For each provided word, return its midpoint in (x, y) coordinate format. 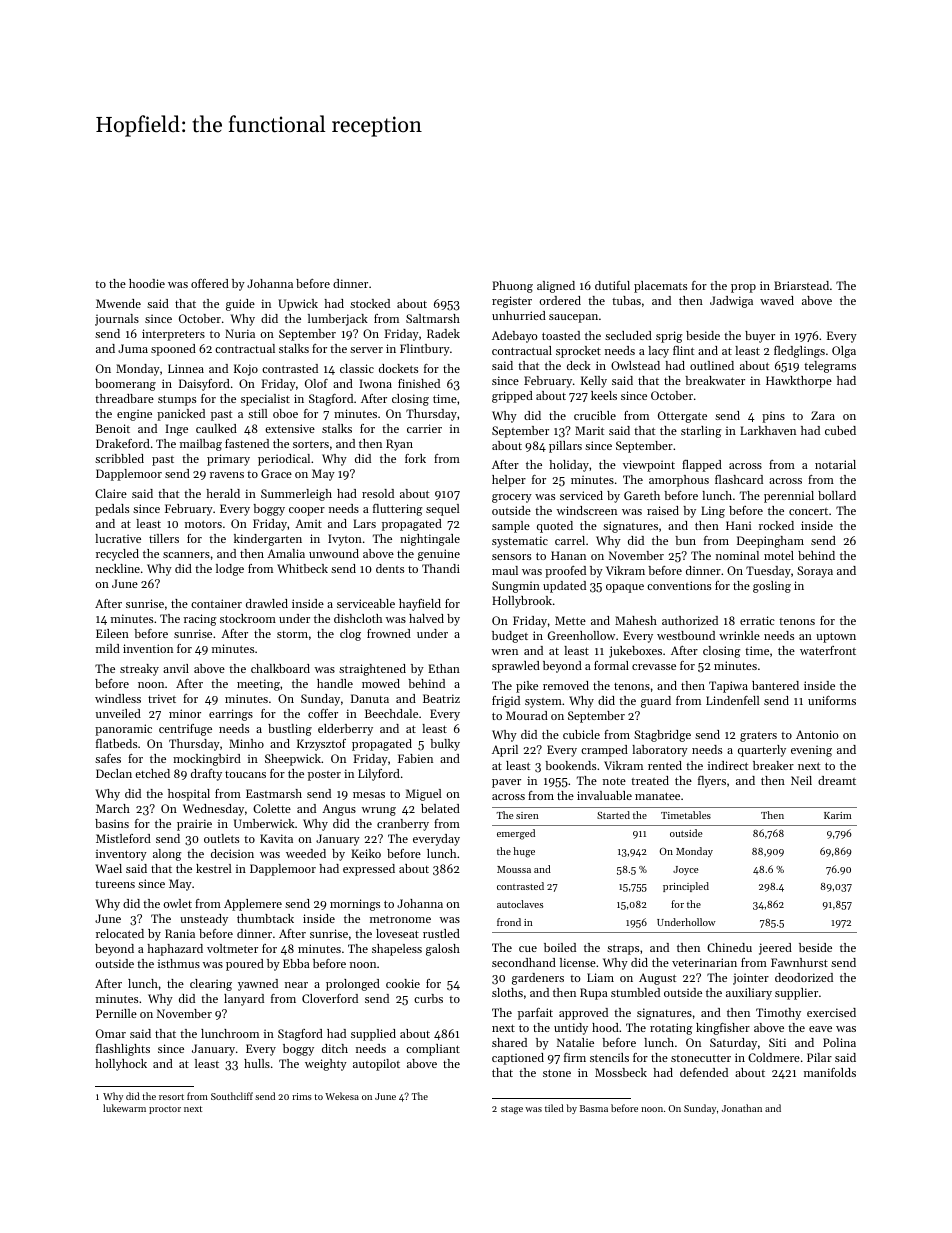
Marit (589, 430)
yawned (258, 985)
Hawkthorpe (799, 382)
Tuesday (768, 572)
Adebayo (515, 337)
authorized (690, 620)
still (258, 413)
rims (302, 1096)
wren (505, 652)
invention (148, 648)
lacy (658, 352)
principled (686, 887)
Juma (133, 348)
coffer (323, 713)
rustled (441, 933)
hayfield (420, 605)
